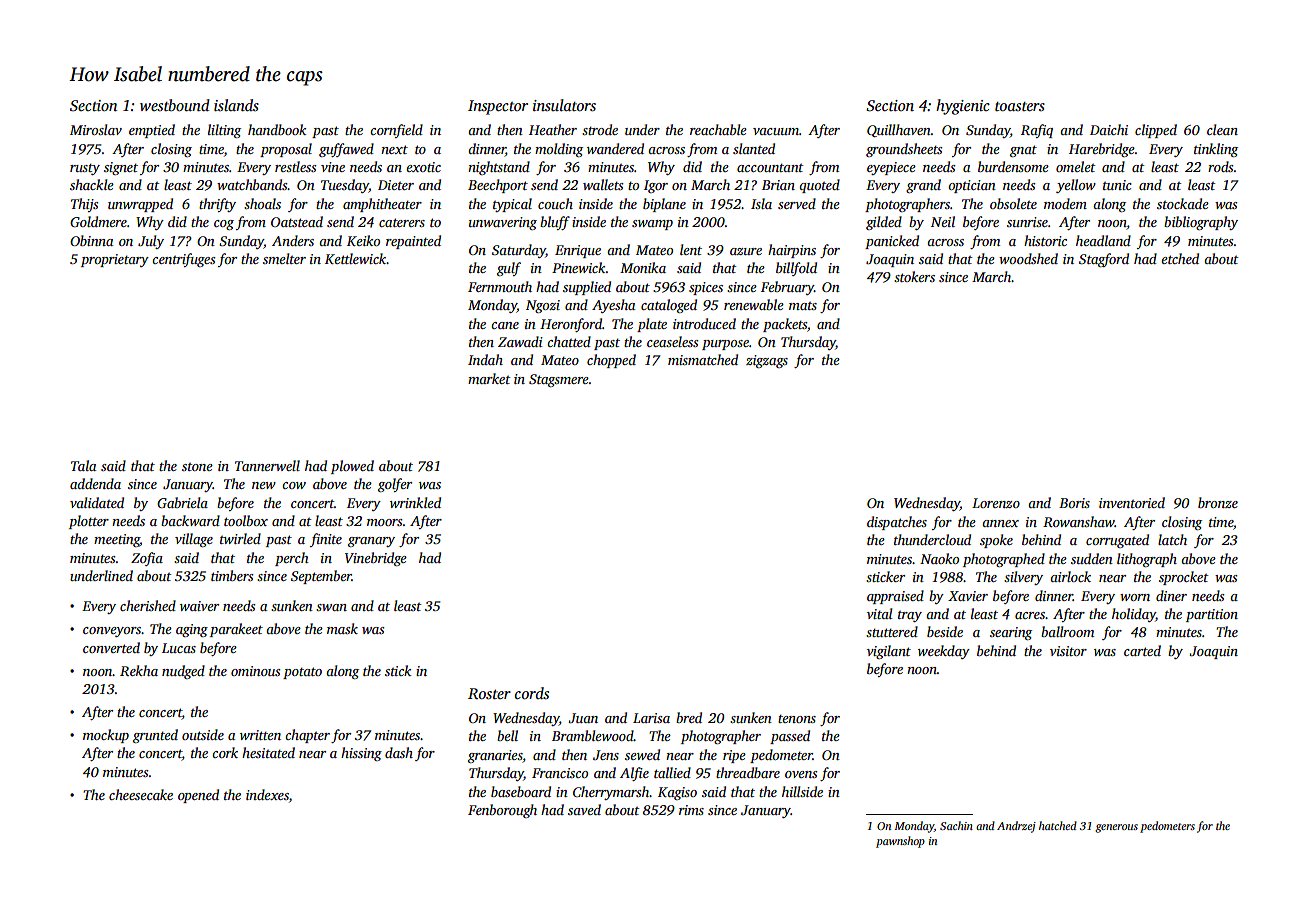 Image resolution: width=1308 pixels, height=924 pixels. Describe the element at coordinates (564, 105) in the page. I see `insulators` at that location.
